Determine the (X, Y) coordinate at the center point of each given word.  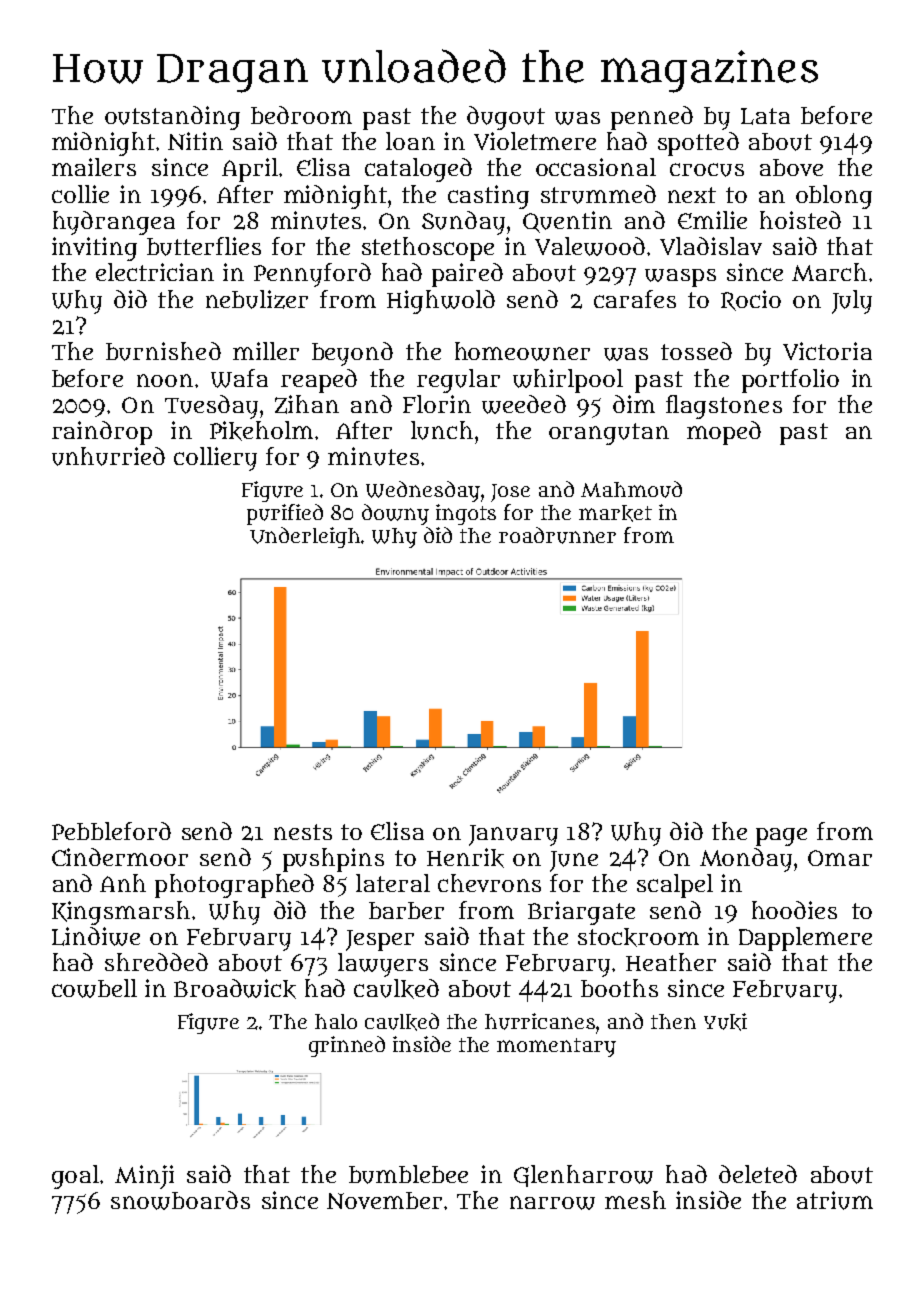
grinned (347, 1046)
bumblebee (408, 1174)
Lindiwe (96, 936)
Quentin (567, 222)
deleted (758, 1174)
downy (395, 514)
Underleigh (305, 537)
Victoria (827, 351)
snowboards (180, 1200)
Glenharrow (583, 1176)
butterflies (204, 246)
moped (724, 433)
